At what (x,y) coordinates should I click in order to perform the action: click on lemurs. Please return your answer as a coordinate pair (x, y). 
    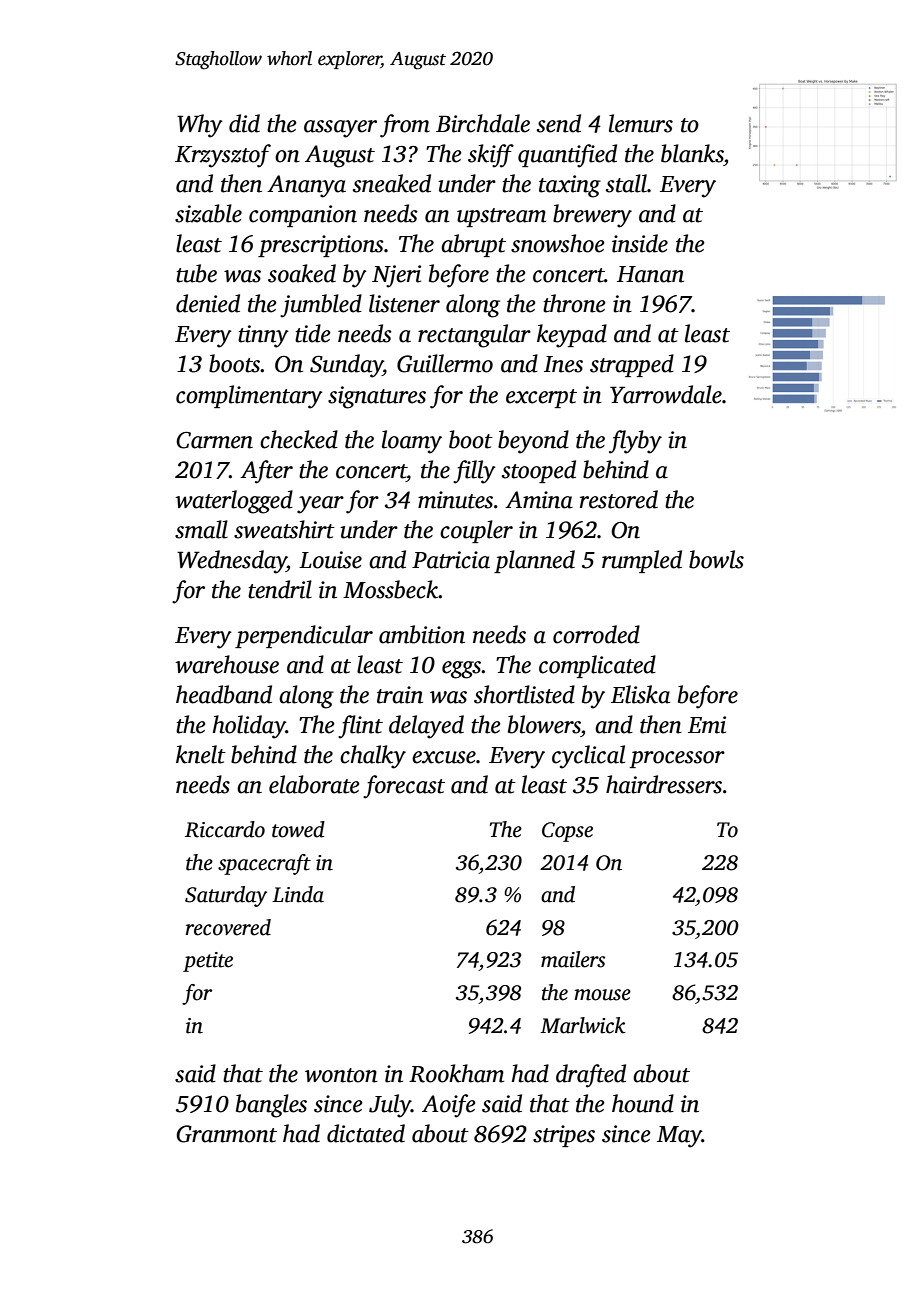
    Looking at the image, I should click on (641, 123).
